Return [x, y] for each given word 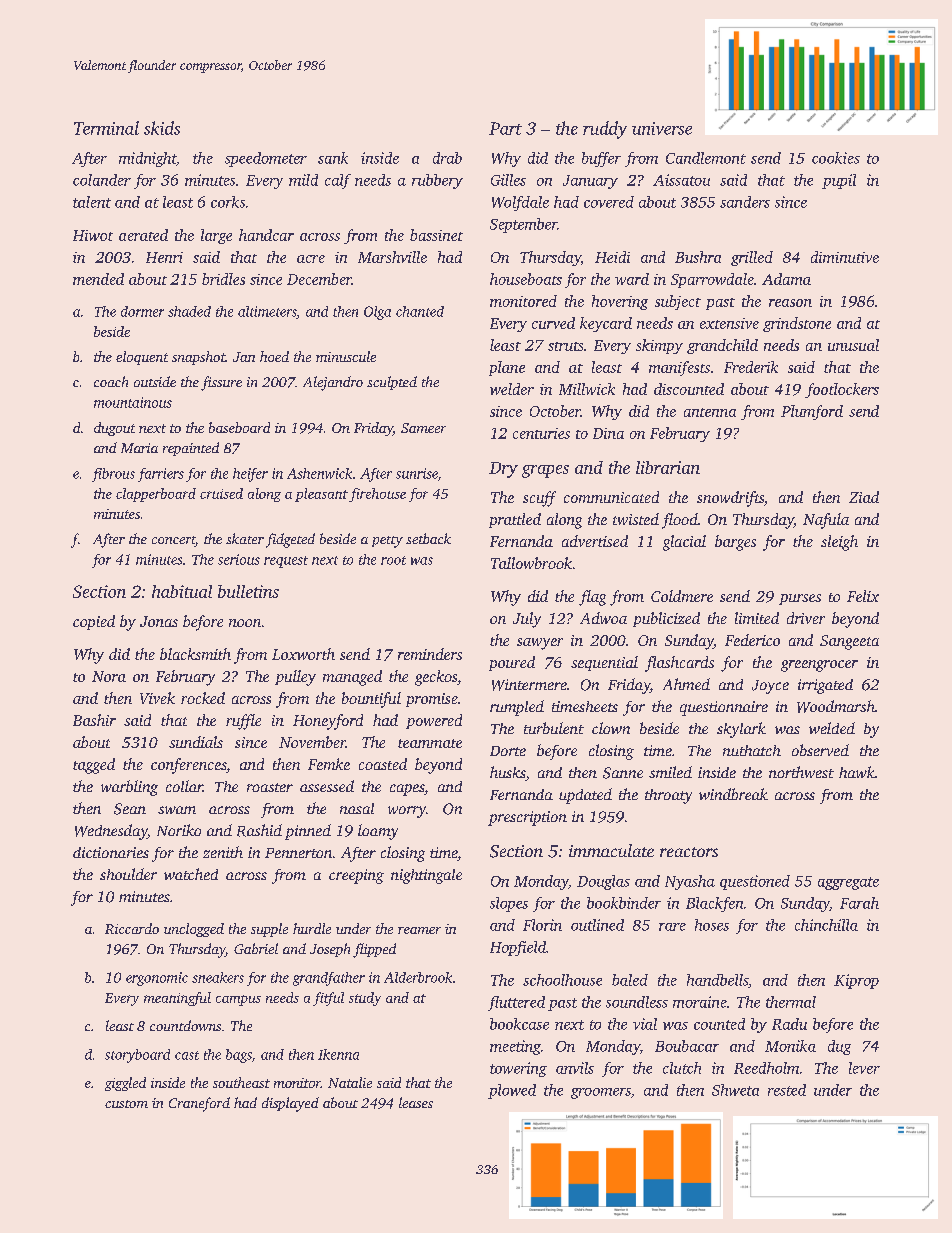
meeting [515, 1047]
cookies [836, 158]
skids [162, 128]
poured [512, 663]
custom [126, 1104]
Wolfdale [520, 203]
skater [245, 538]
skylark [741, 730]
